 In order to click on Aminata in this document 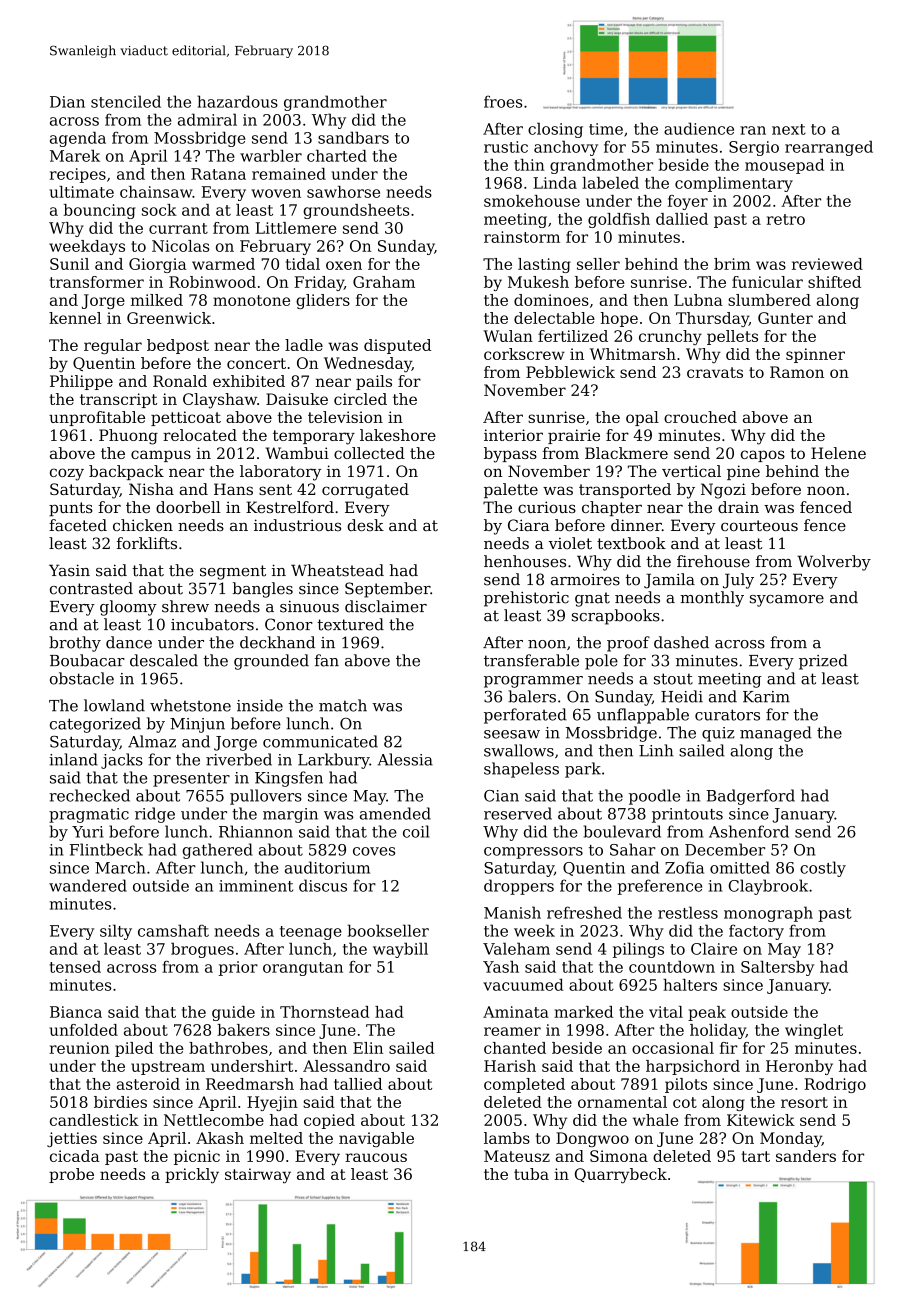, I will do `click(516, 1012)`.
